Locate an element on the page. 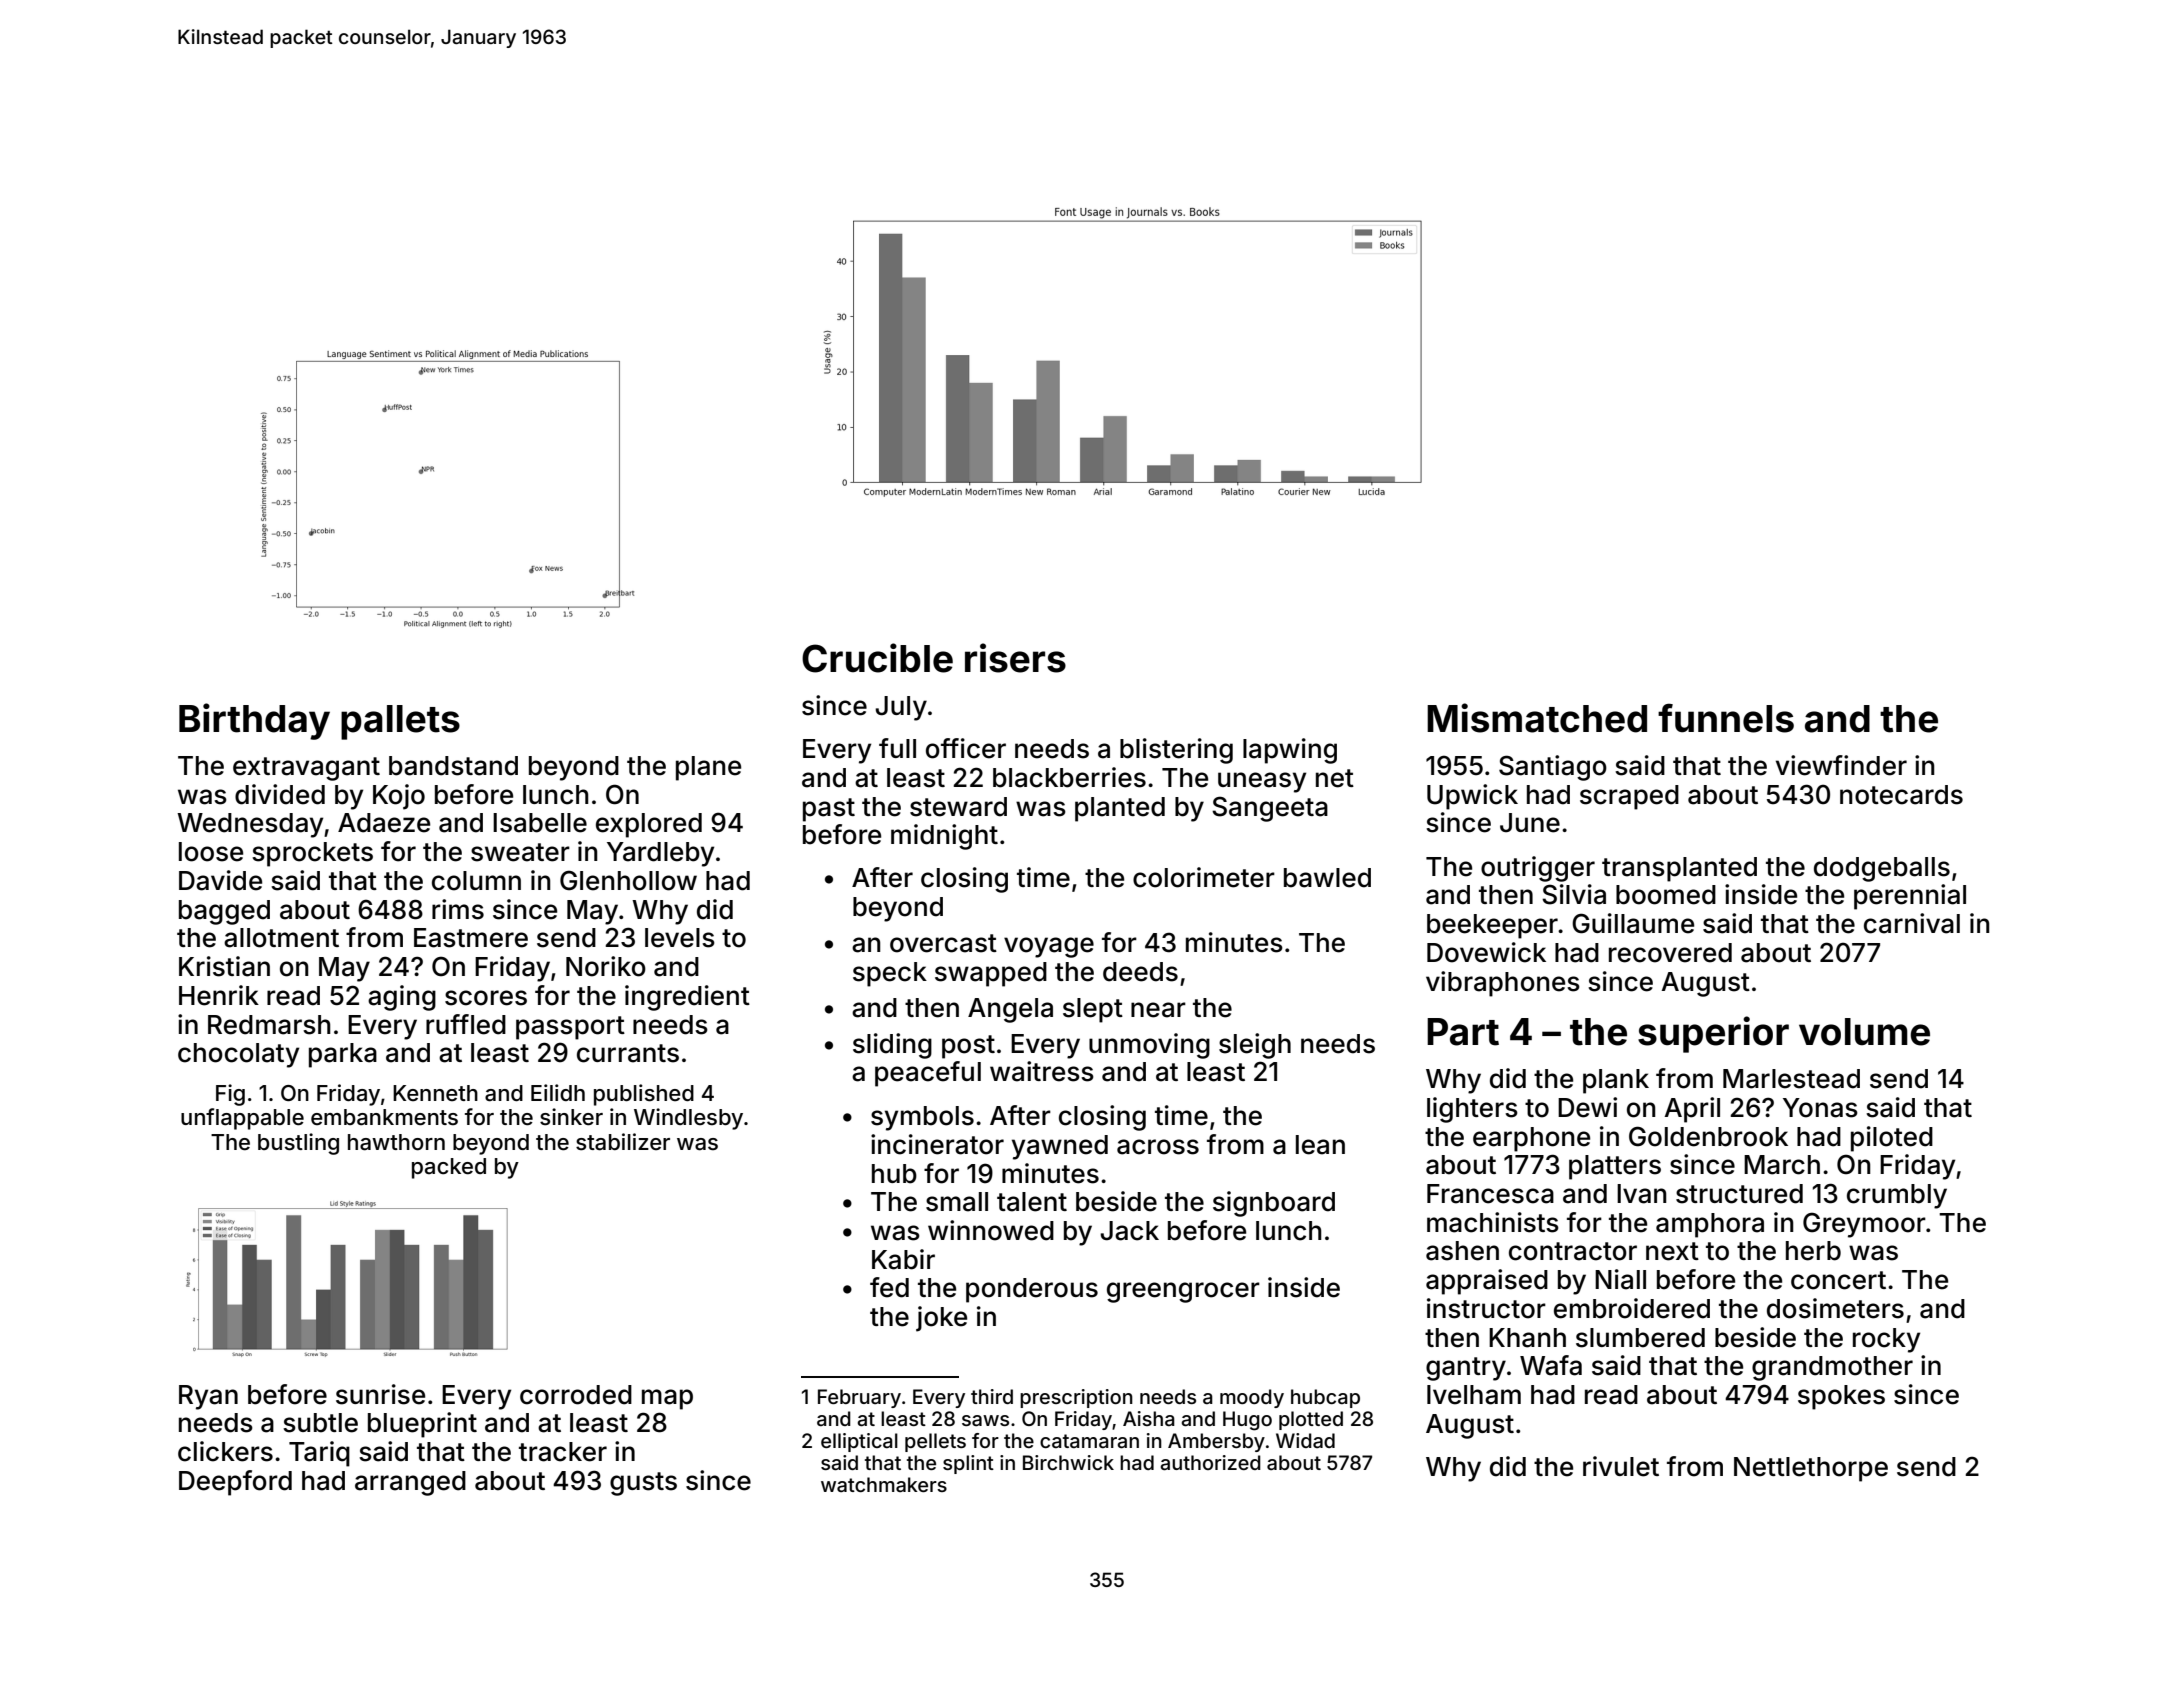 The width and height of the document is (2178, 1683). recovered is located at coordinates (1670, 953).
